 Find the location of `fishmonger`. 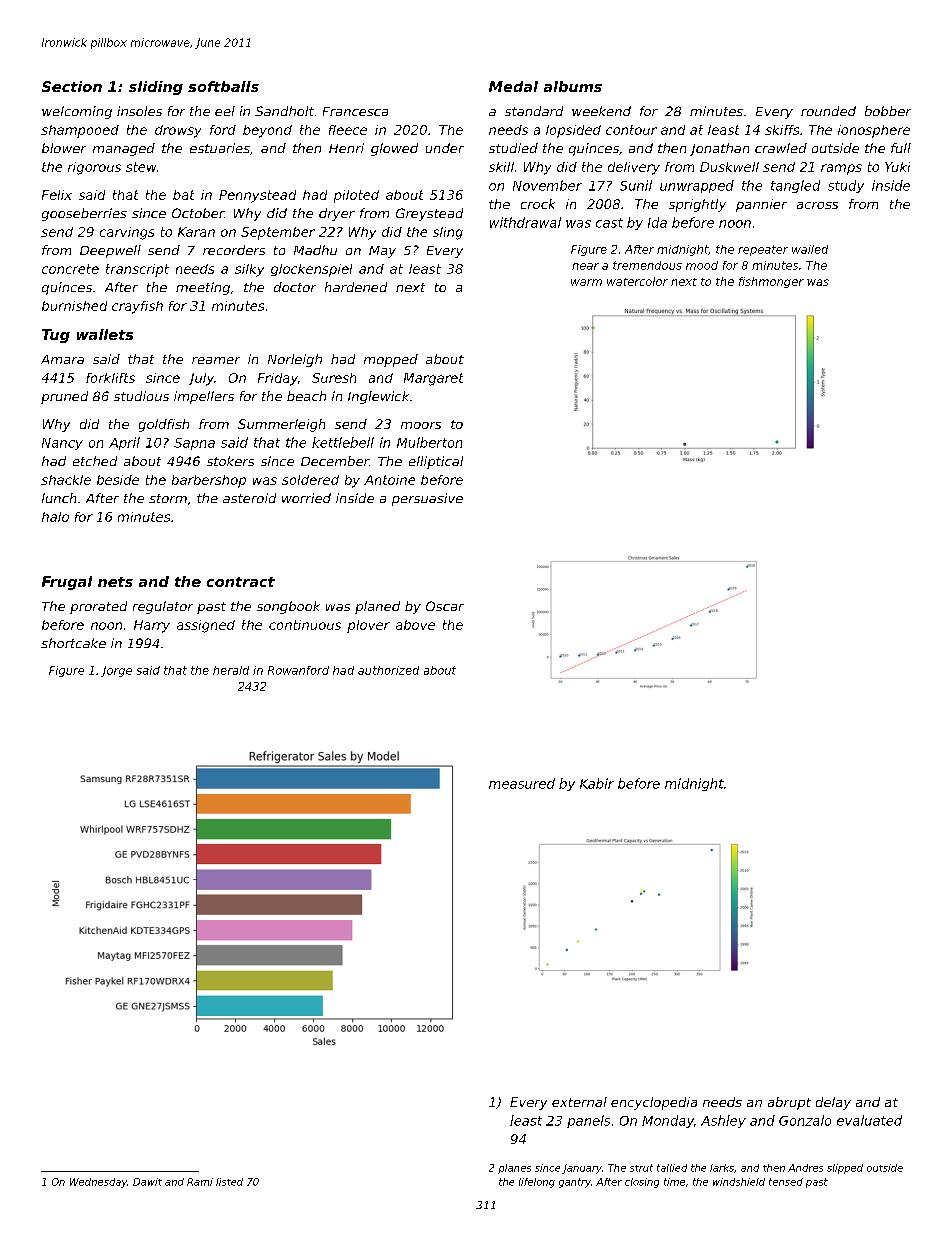

fishmonger is located at coordinates (771, 282).
